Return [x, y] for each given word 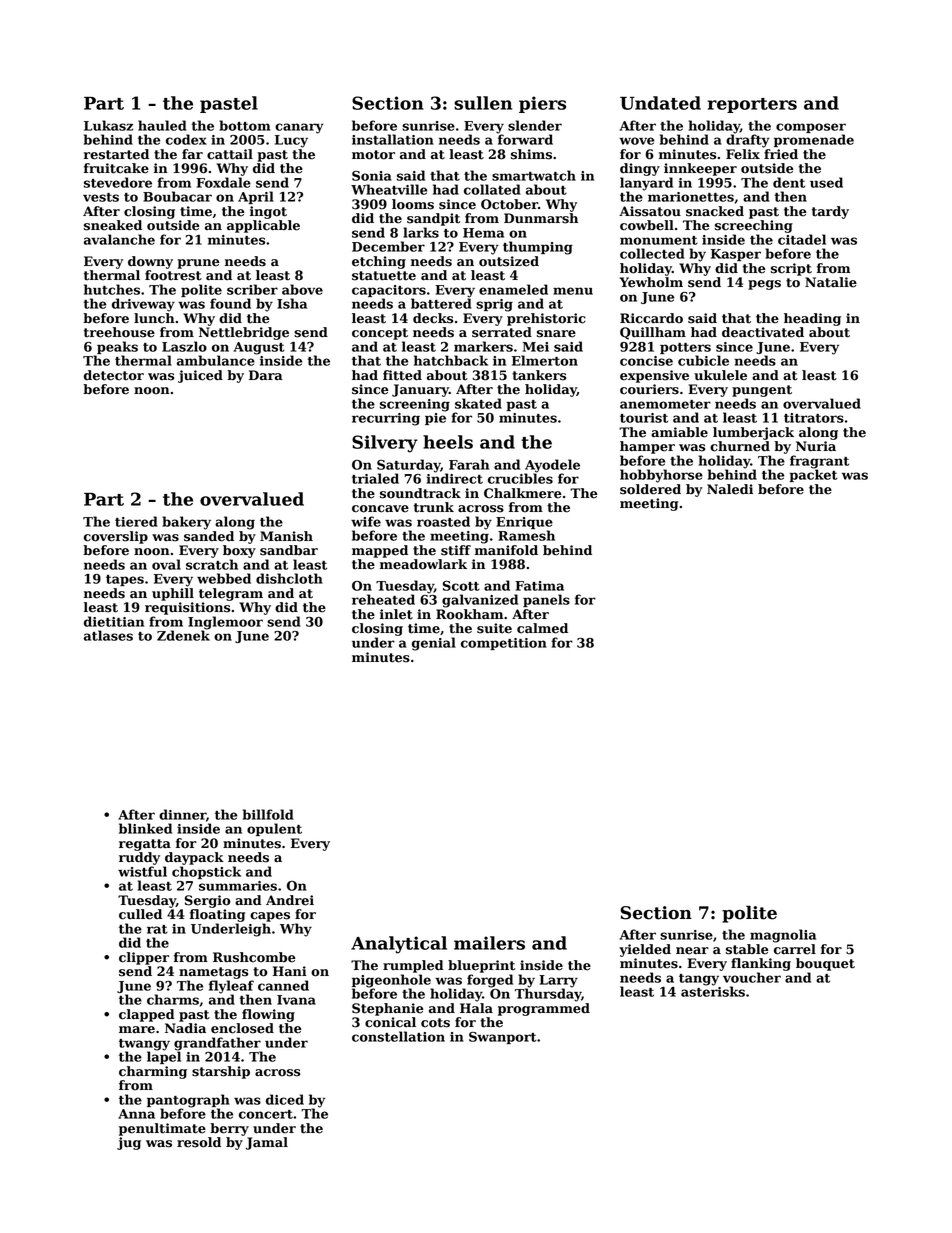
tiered [136, 521]
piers [542, 104]
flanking [761, 964]
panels [546, 600]
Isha [292, 303]
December [388, 246]
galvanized [480, 601]
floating [217, 915]
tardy [830, 212]
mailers [489, 943]
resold [199, 1142]
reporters [752, 105]
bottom [244, 125]
